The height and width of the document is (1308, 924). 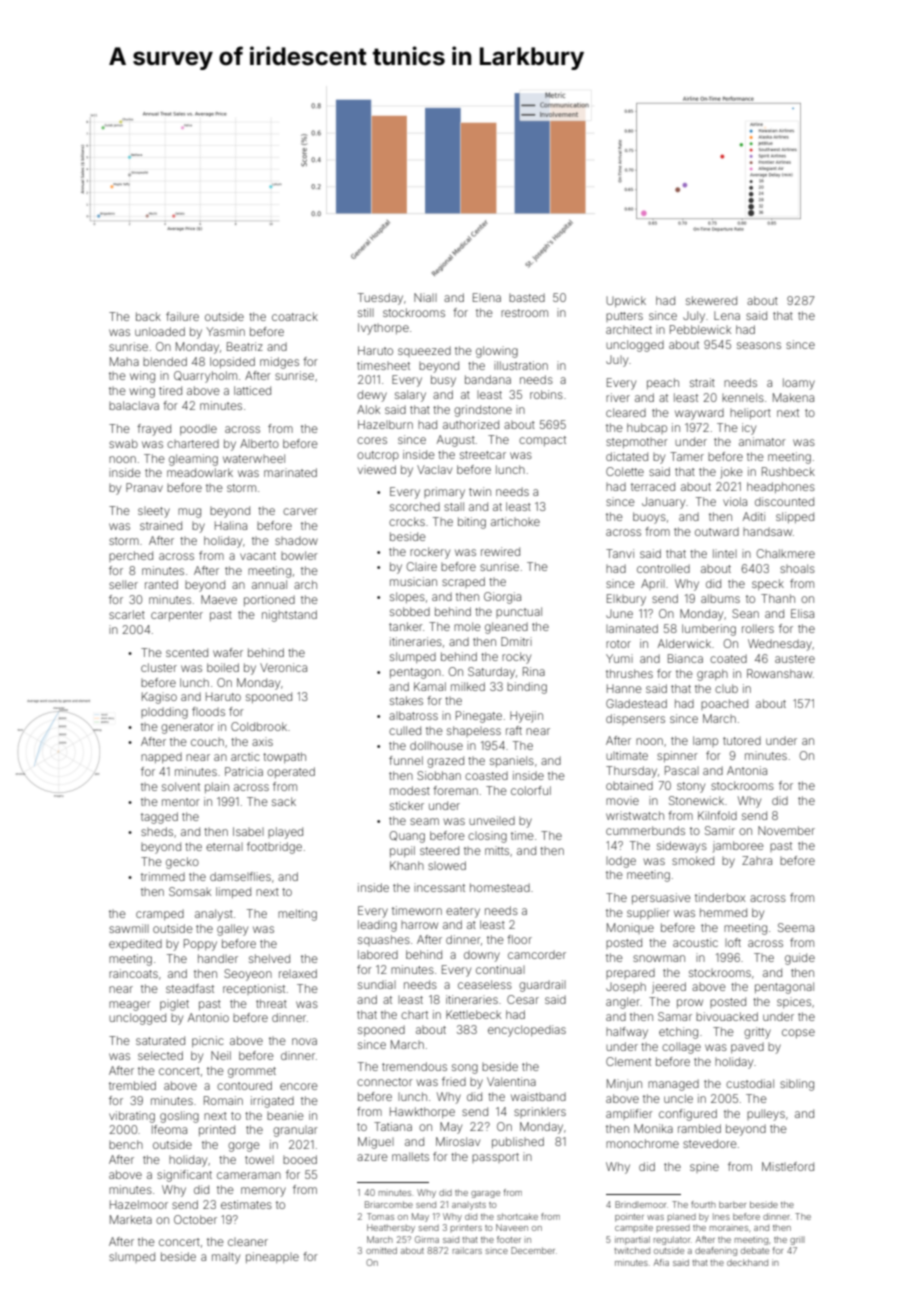 What do you see at coordinates (659, 958) in the document?
I see `snowman` at bounding box center [659, 958].
